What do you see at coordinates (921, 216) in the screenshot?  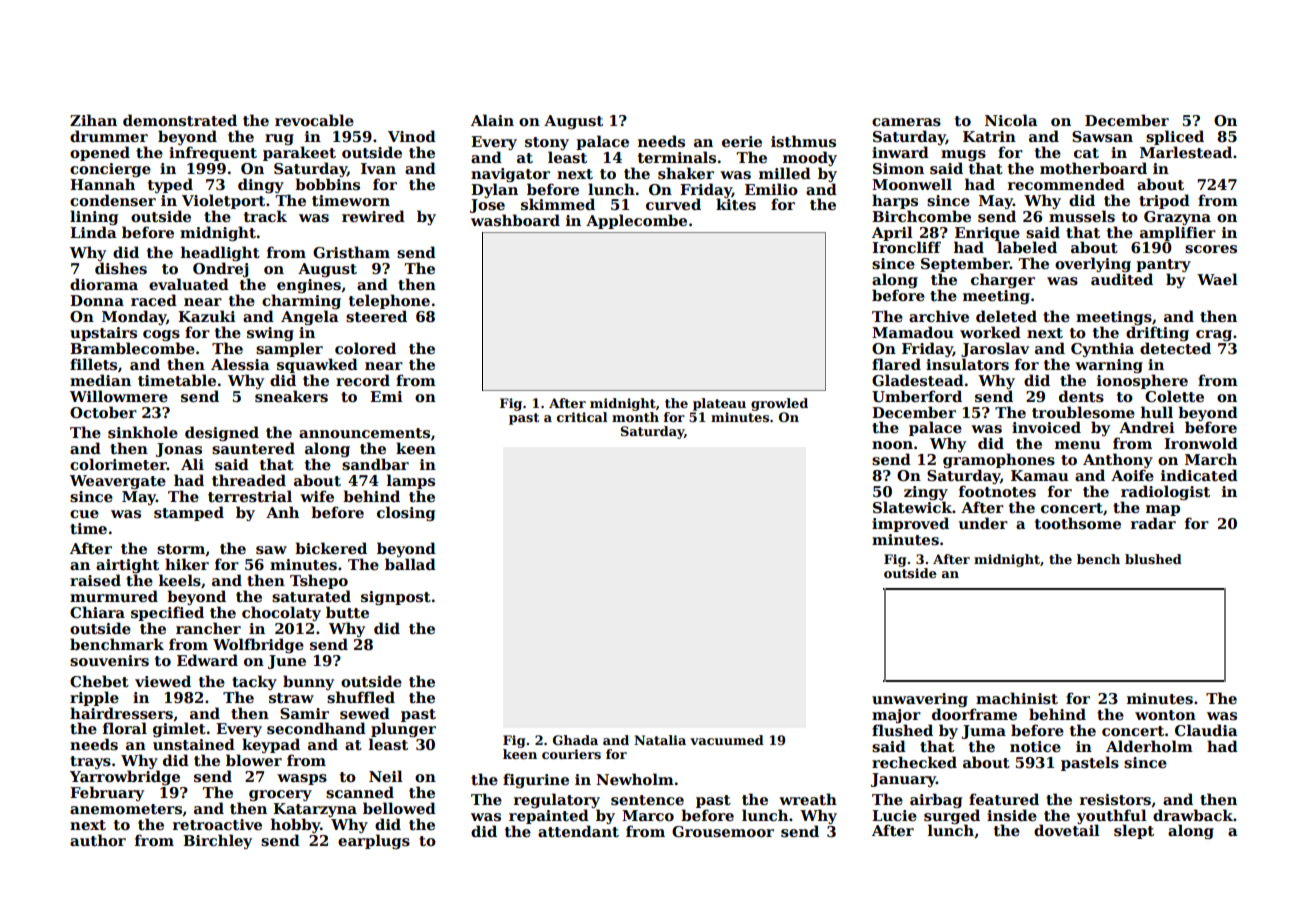 I see `Birchcombe` at bounding box center [921, 216].
